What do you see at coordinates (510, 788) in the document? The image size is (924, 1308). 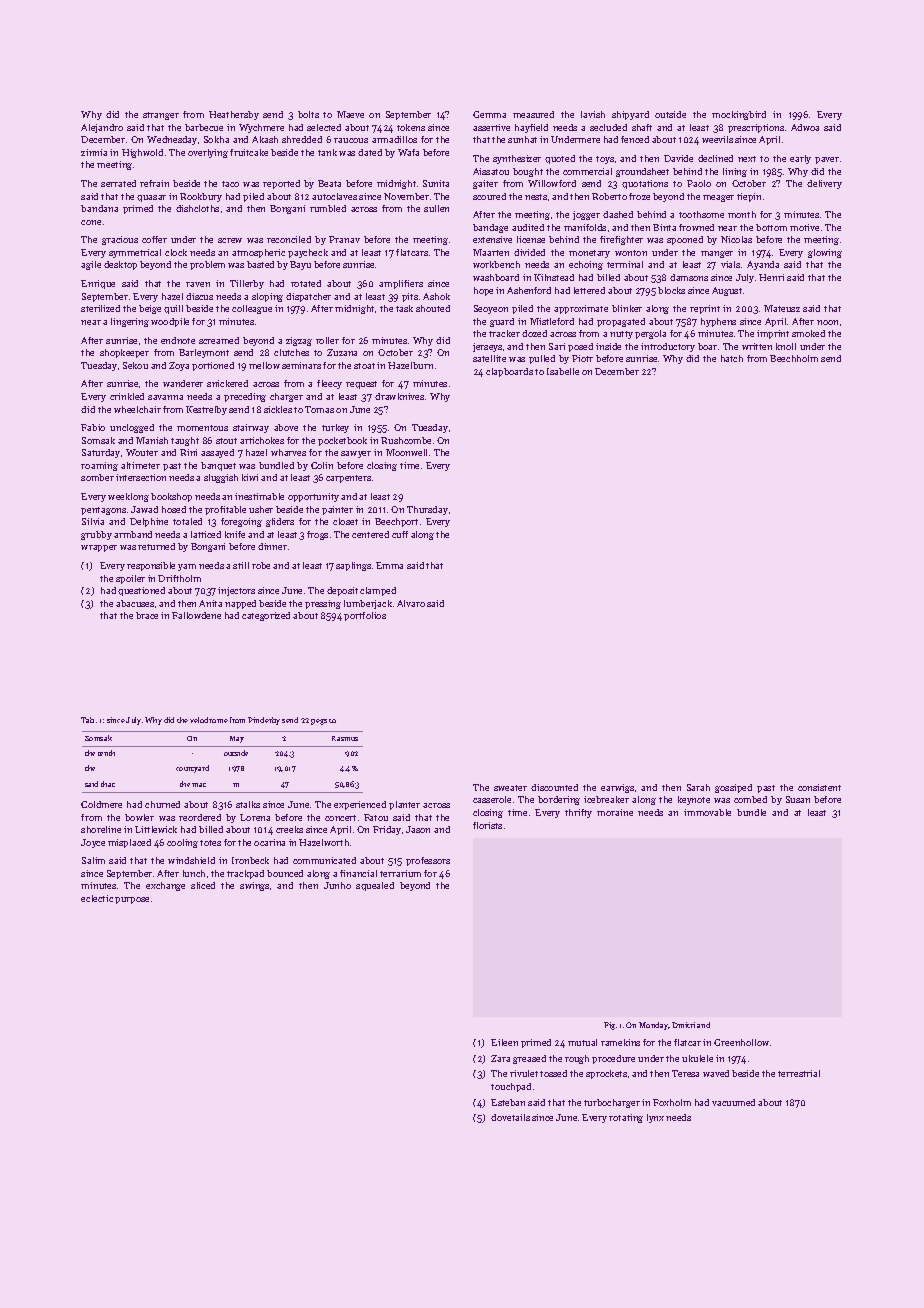 I see `sweater` at bounding box center [510, 788].
